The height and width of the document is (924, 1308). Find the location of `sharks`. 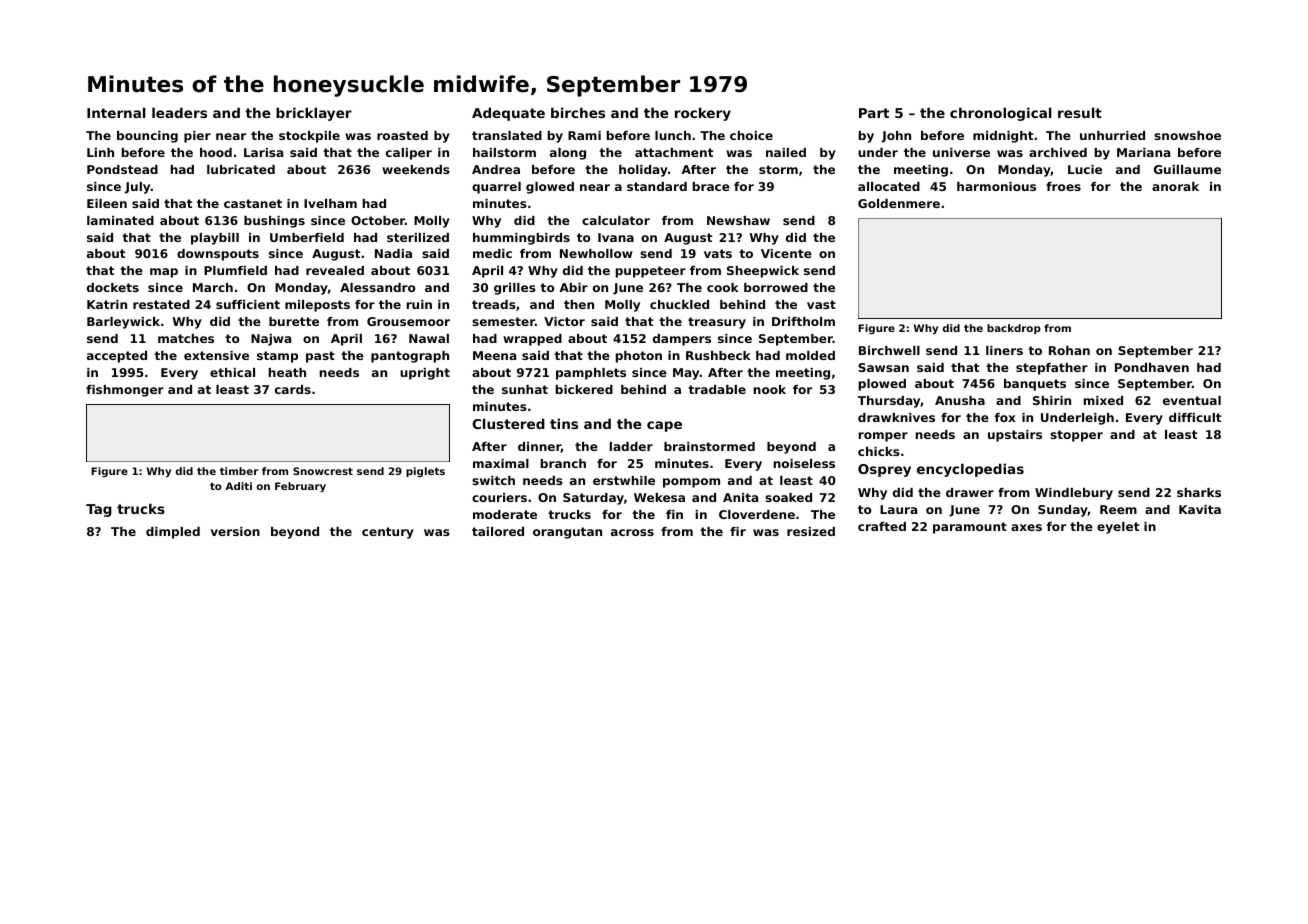

sharks is located at coordinates (1199, 492).
